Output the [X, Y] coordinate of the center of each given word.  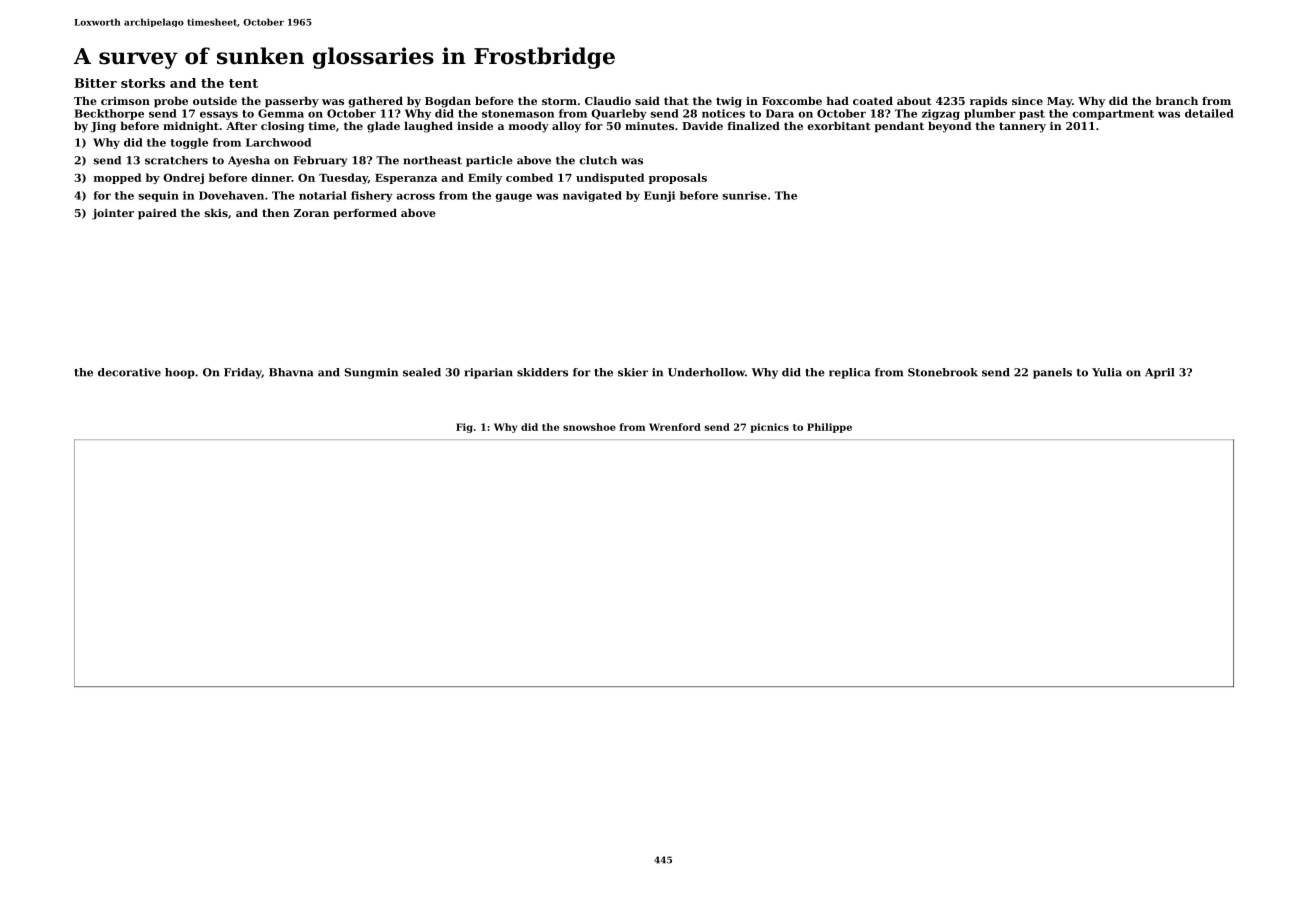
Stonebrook [943, 372]
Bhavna [291, 372]
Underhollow [706, 372]
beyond [949, 127]
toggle [189, 143]
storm [559, 101]
